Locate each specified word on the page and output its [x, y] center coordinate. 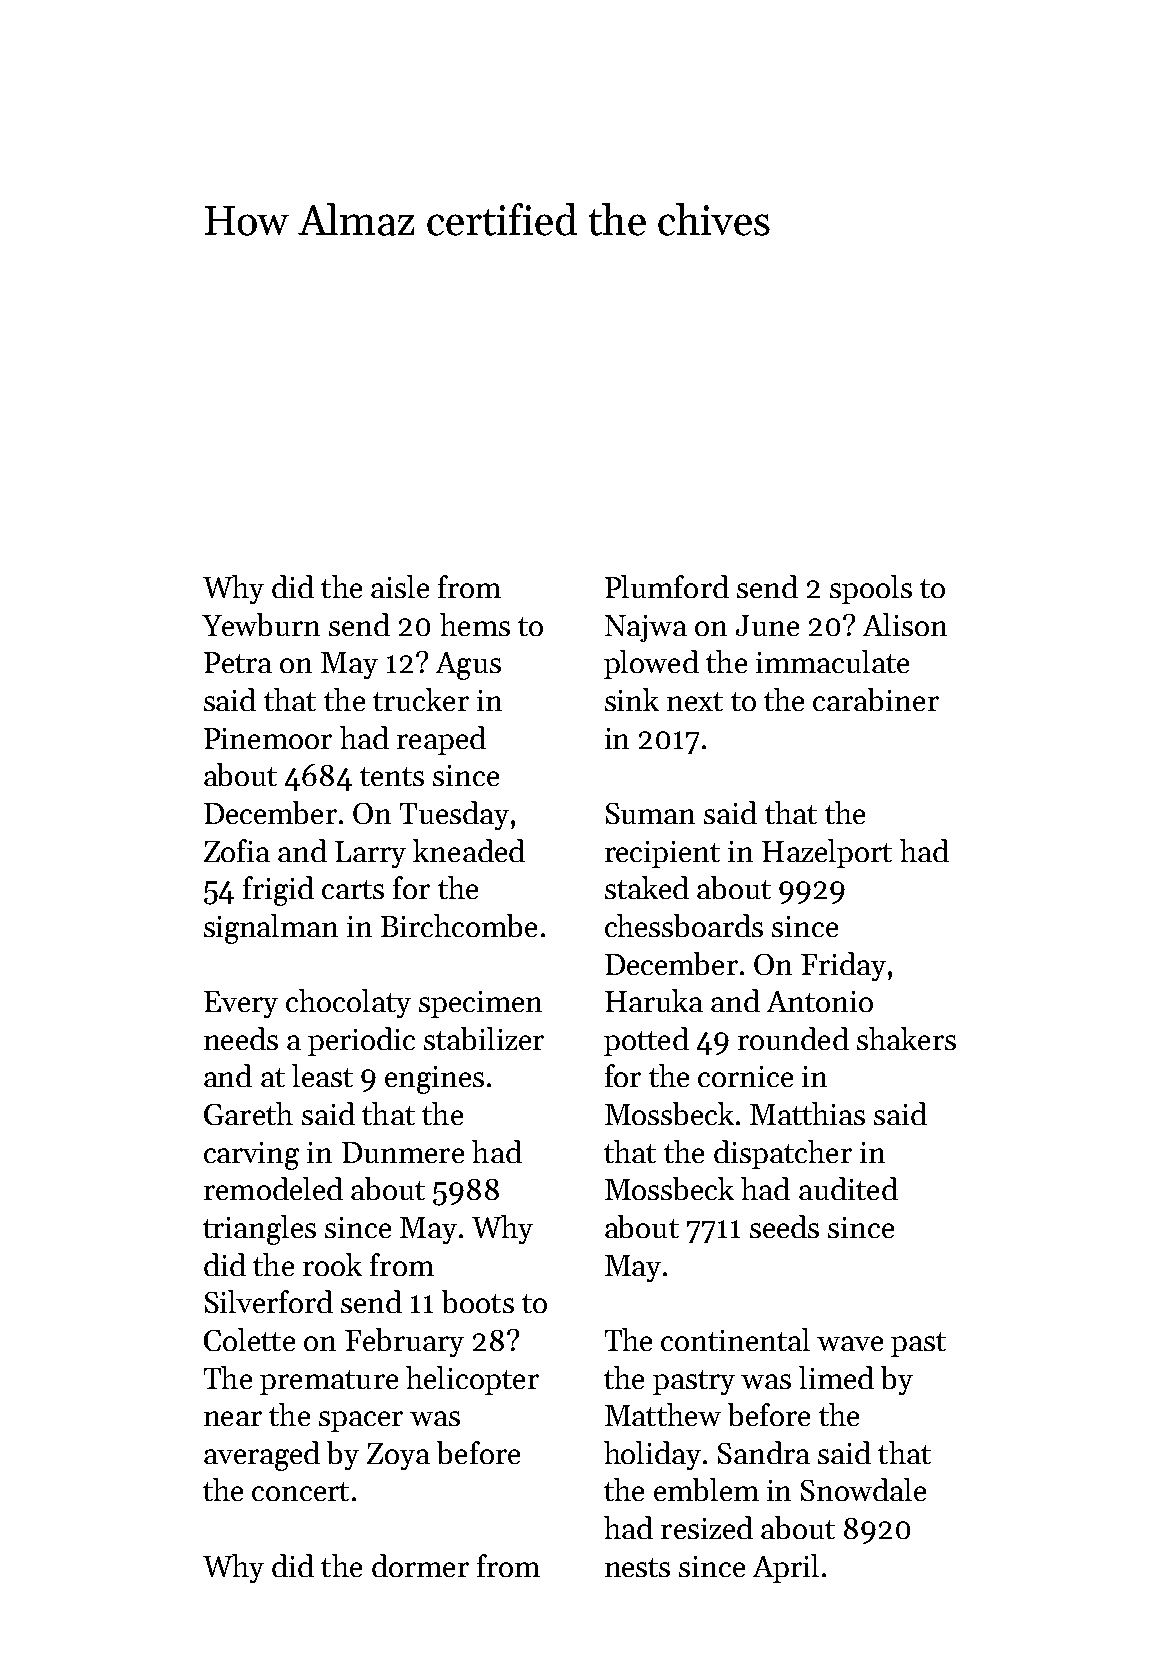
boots [478, 1301]
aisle [400, 586]
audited [848, 1188]
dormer [420, 1565]
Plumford [667, 586]
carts [353, 889]
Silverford [269, 1301]
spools [871, 589]
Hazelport [827, 853]
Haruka [654, 1000]
